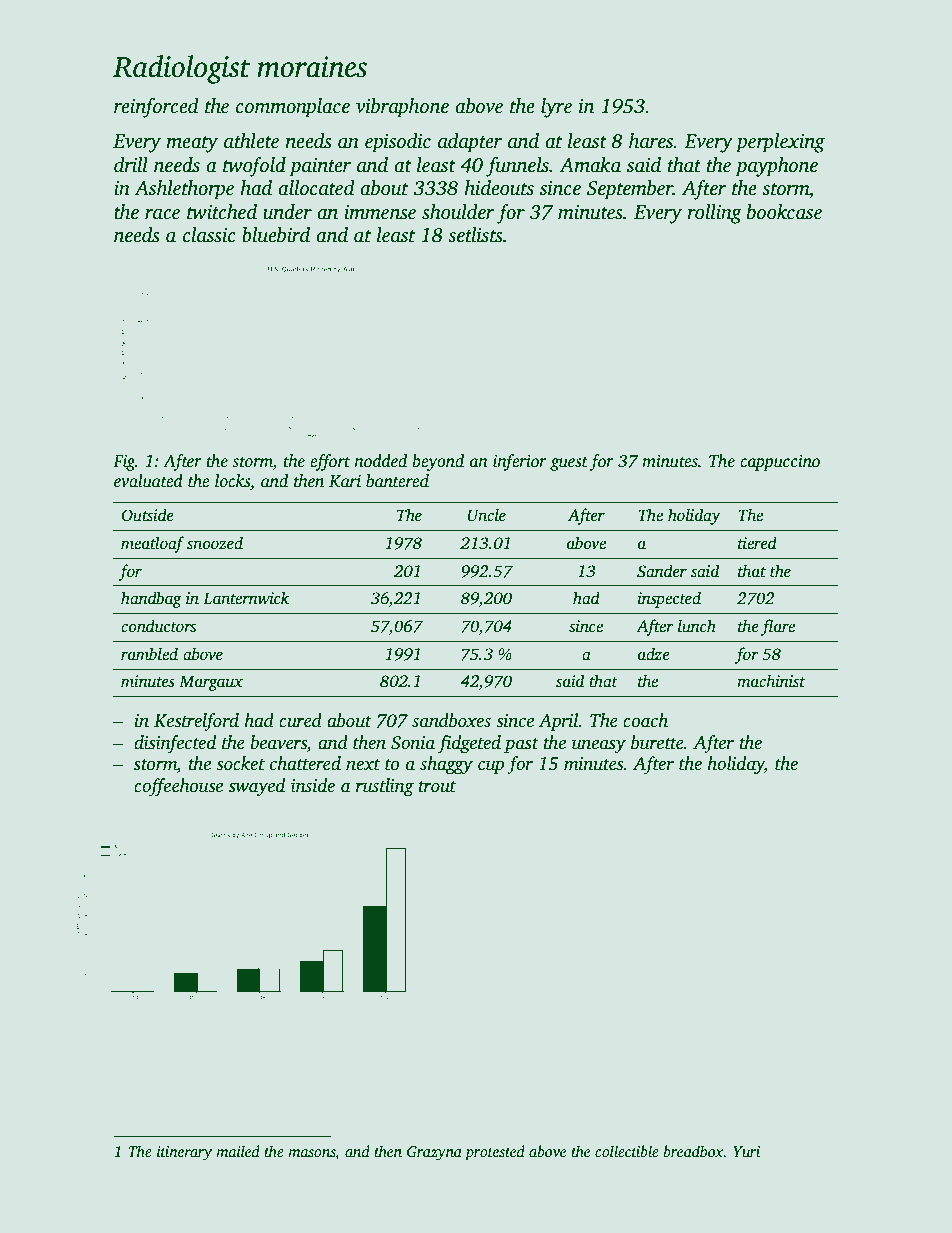  I want to click on moraines, so click(312, 67).
